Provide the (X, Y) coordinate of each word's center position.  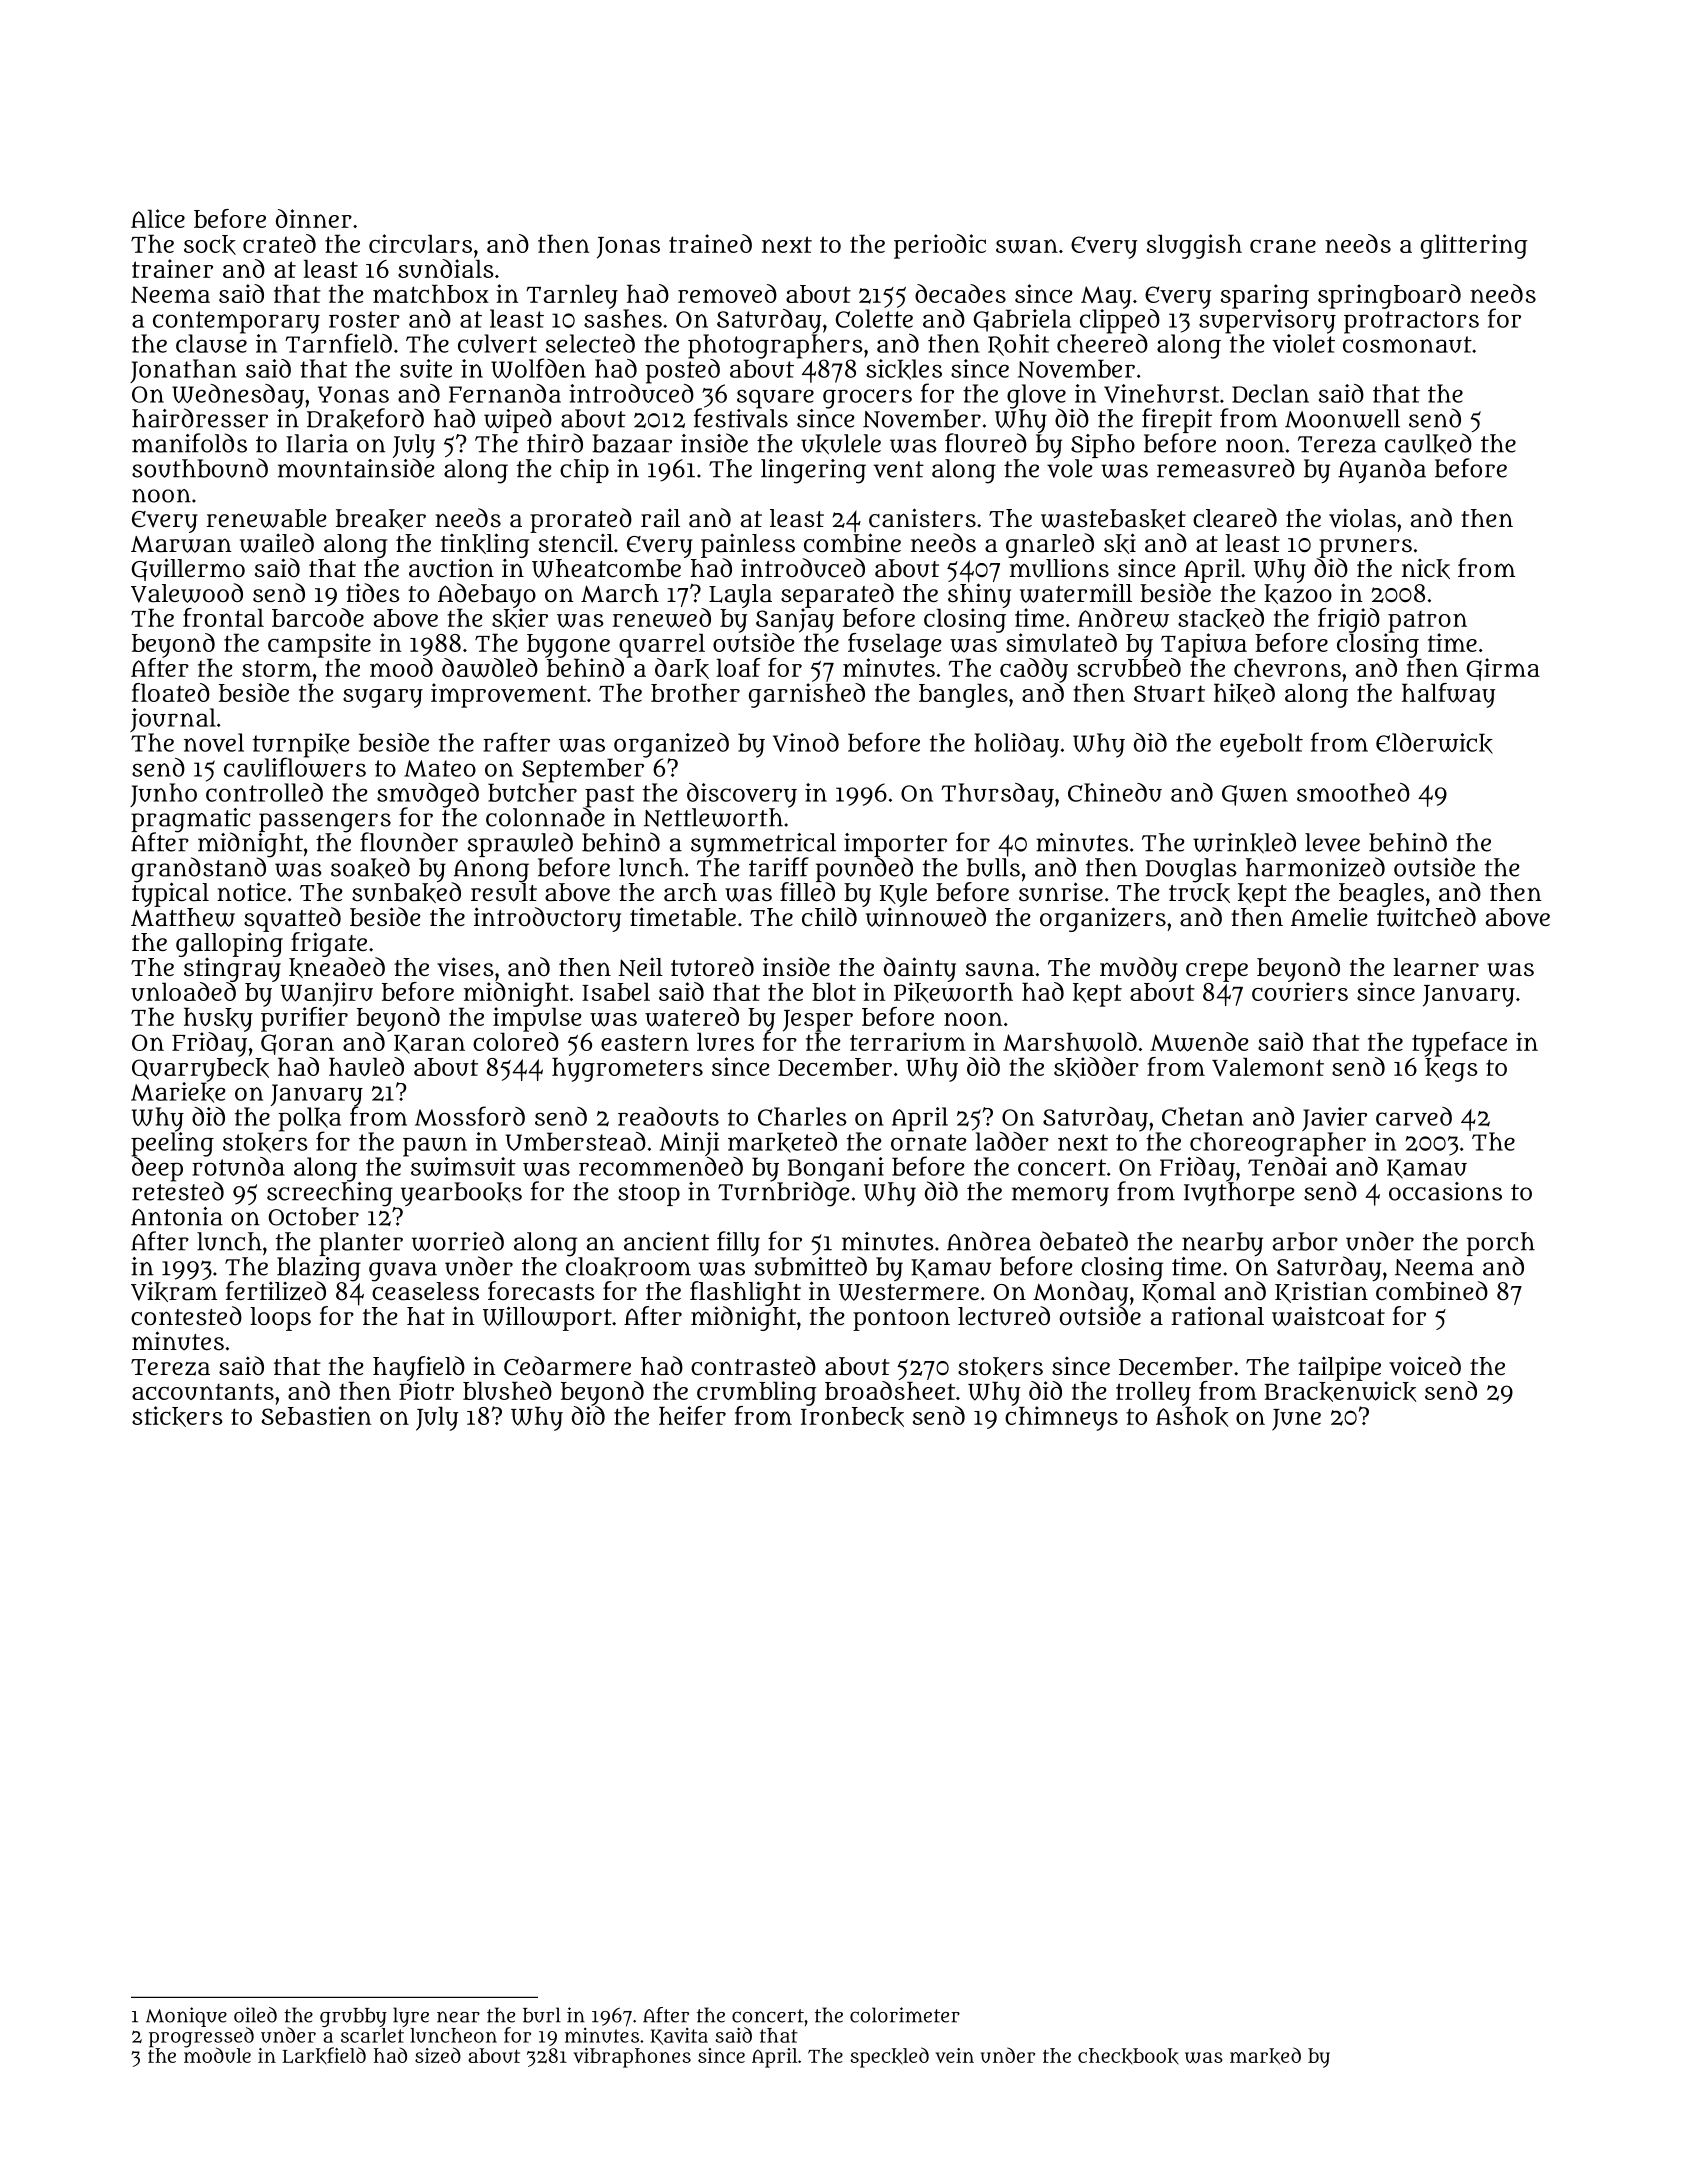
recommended (661, 1166)
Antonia (177, 1216)
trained (710, 243)
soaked (370, 868)
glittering (1474, 246)
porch (1501, 1244)
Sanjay (795, 620)
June (1296, 1420)
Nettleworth (713, 817)
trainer (172, 268)
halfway (1448, 695)
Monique (186, 2017)
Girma (1503, 669)
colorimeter (905, 2015)
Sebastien (316, 1415)
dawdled (490, 668)
